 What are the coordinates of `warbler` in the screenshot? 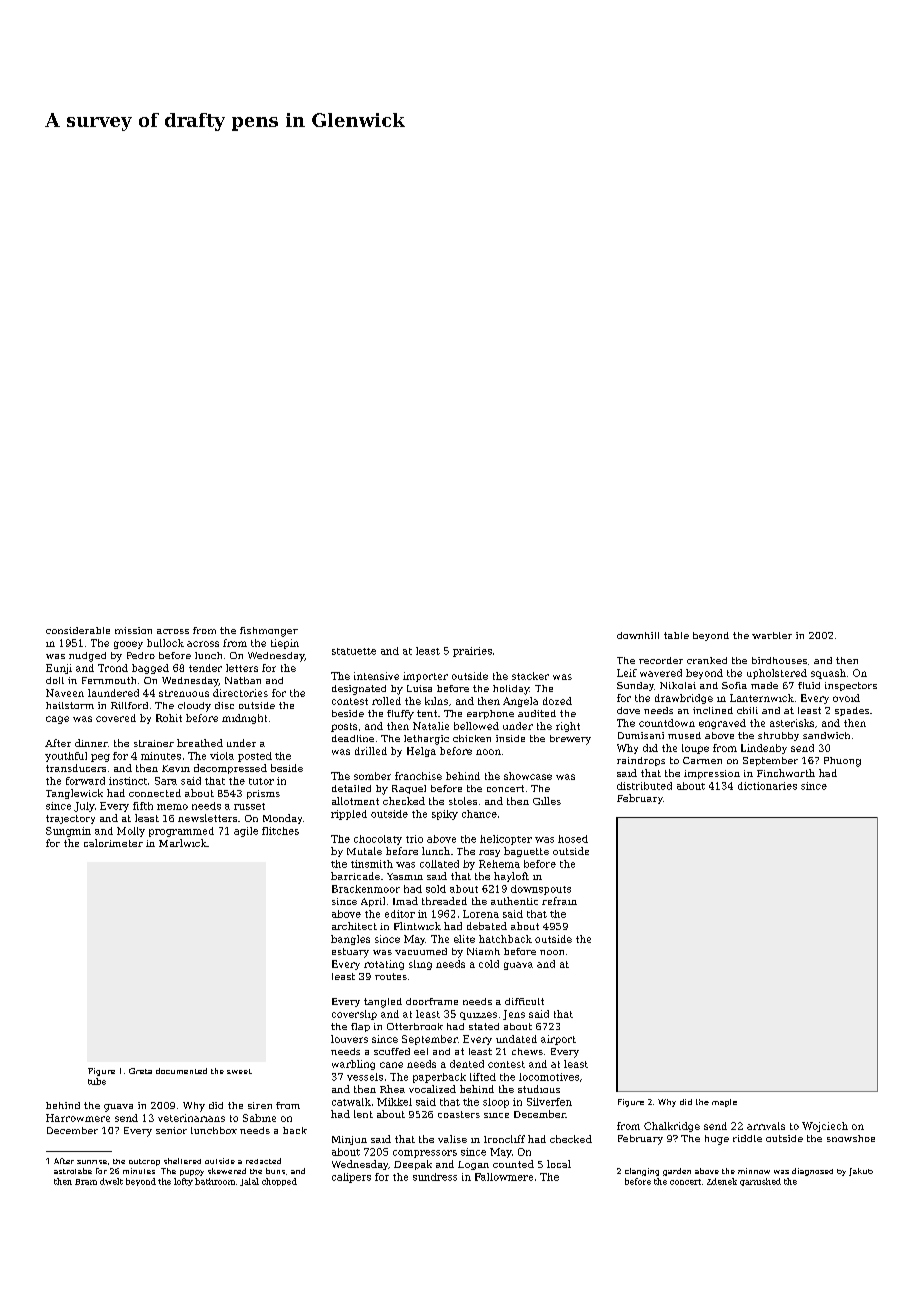 It's located at (772, 635).
